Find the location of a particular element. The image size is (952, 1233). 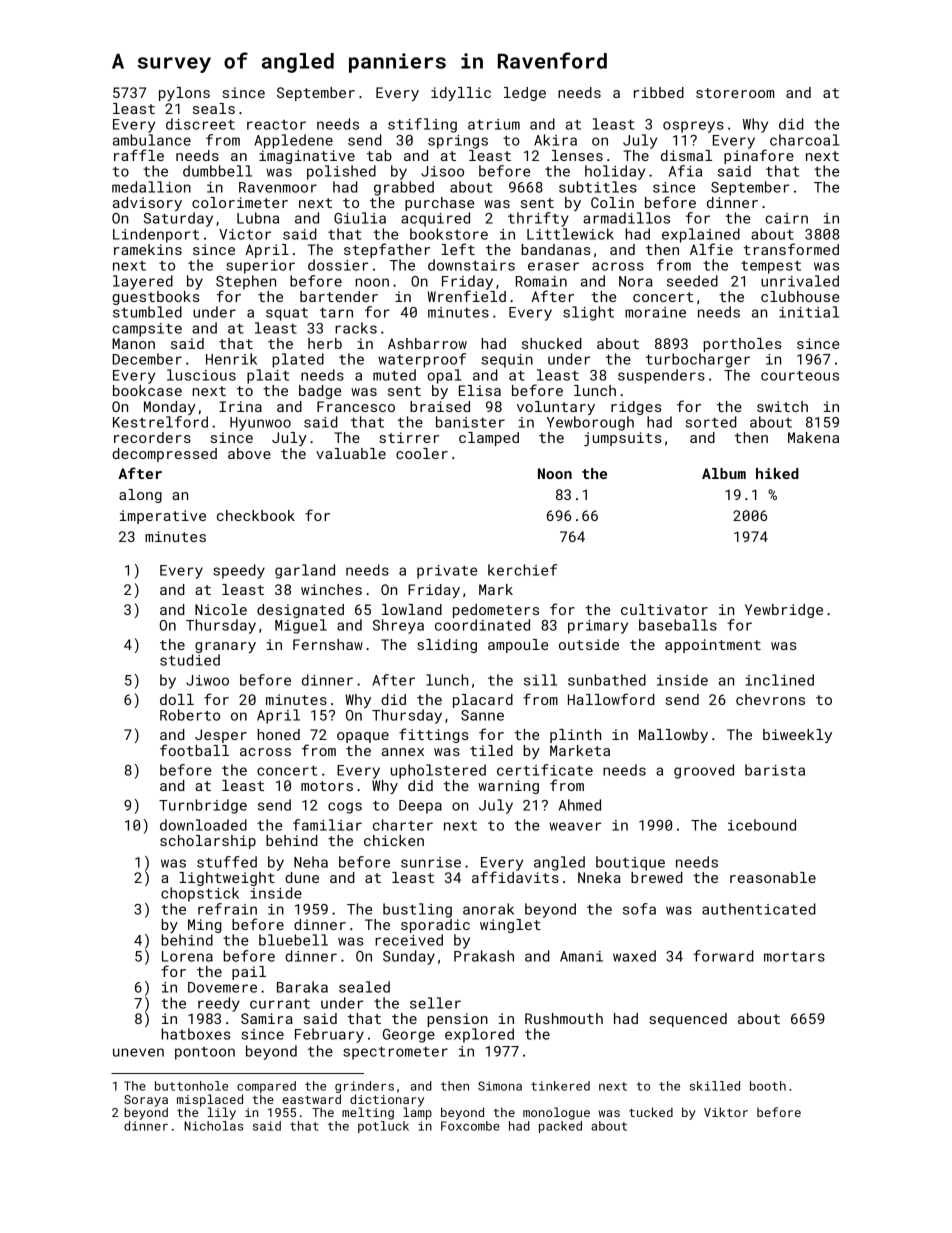

cultivator is located at coordinates (664, 609).
